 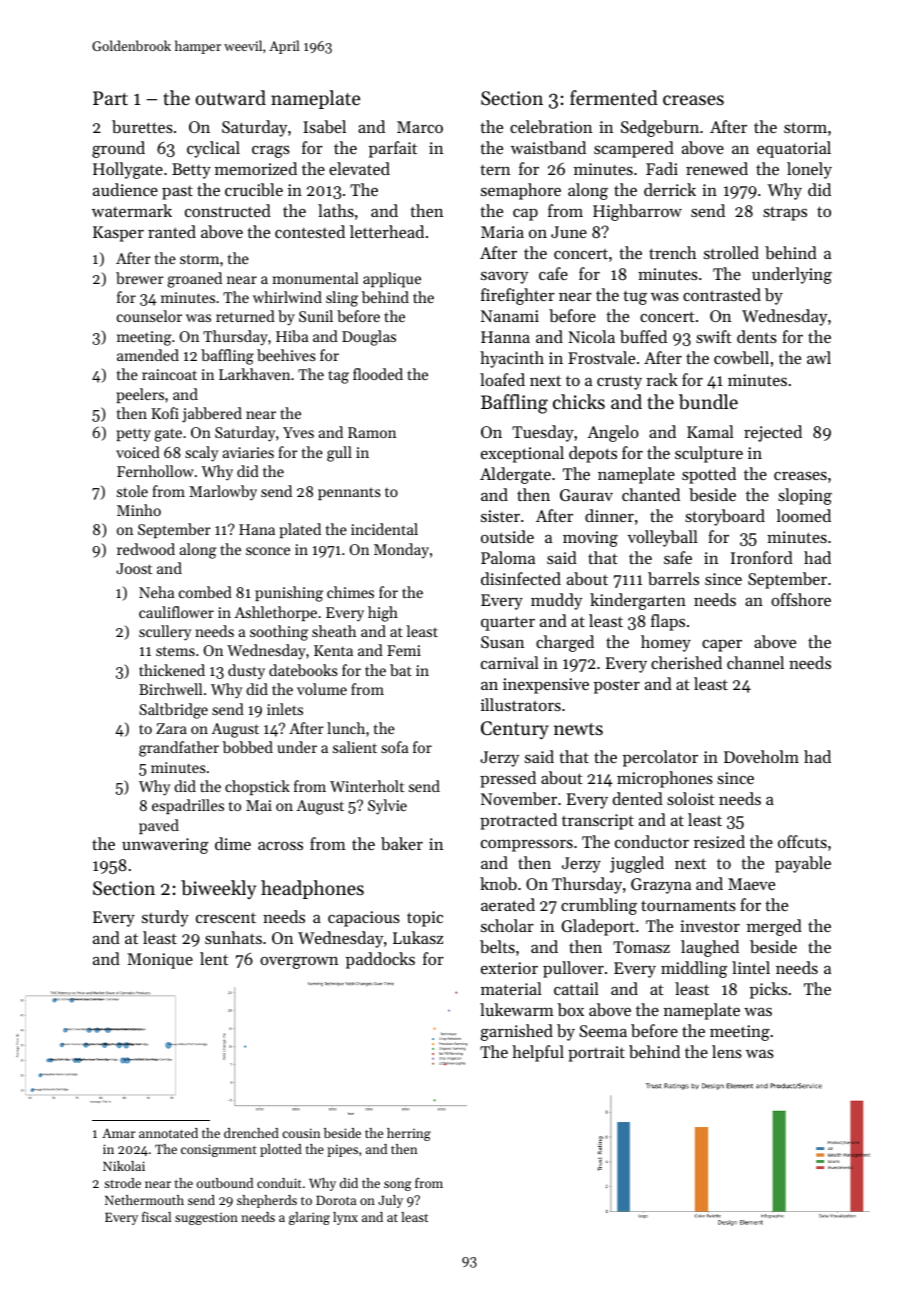 What do you see at coordinates (401, 670) in the page?
I see `bat` at bounding box center [401, 670].
